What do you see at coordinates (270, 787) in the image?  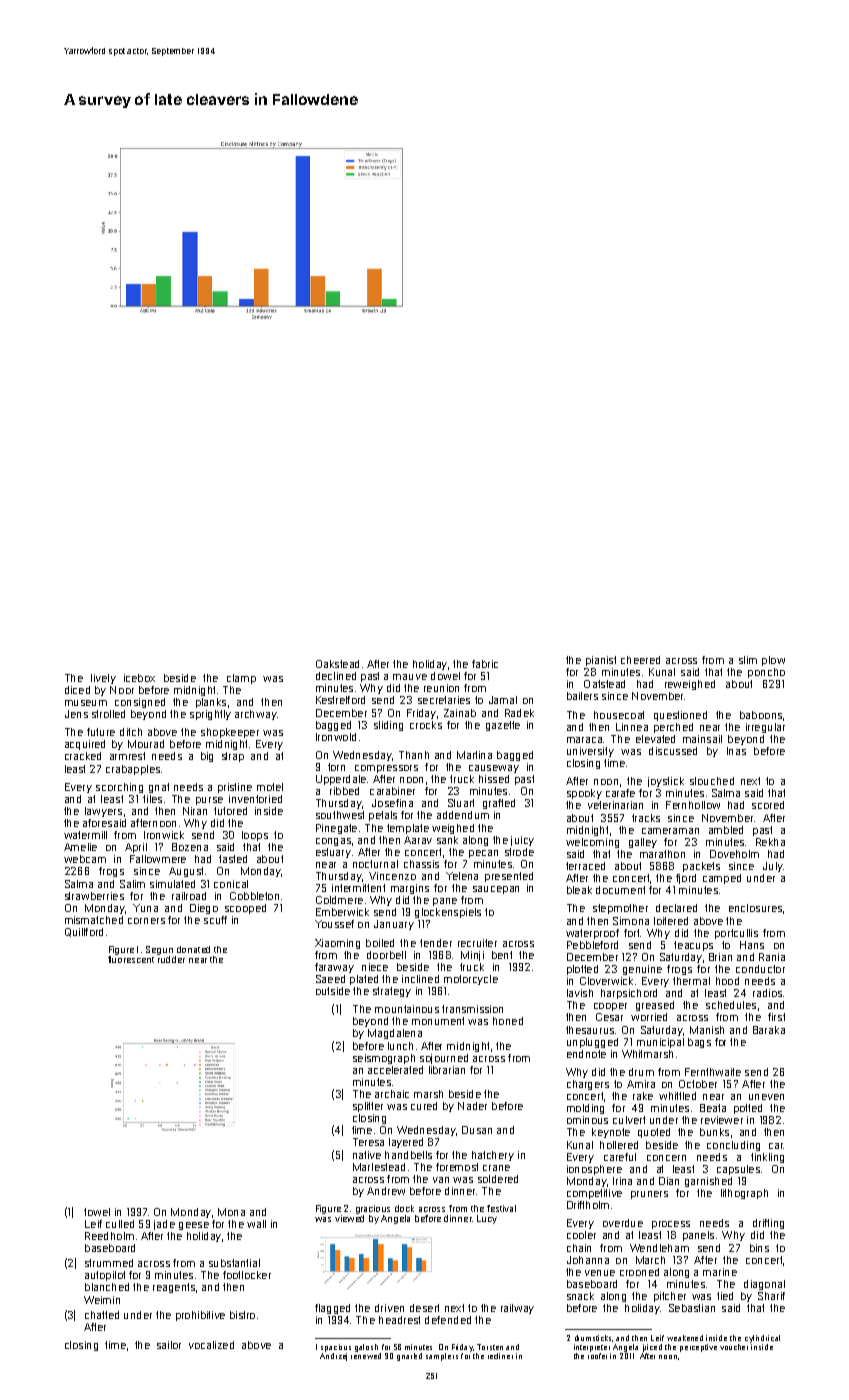 I see `motel` at bounding box center [270, 787].
